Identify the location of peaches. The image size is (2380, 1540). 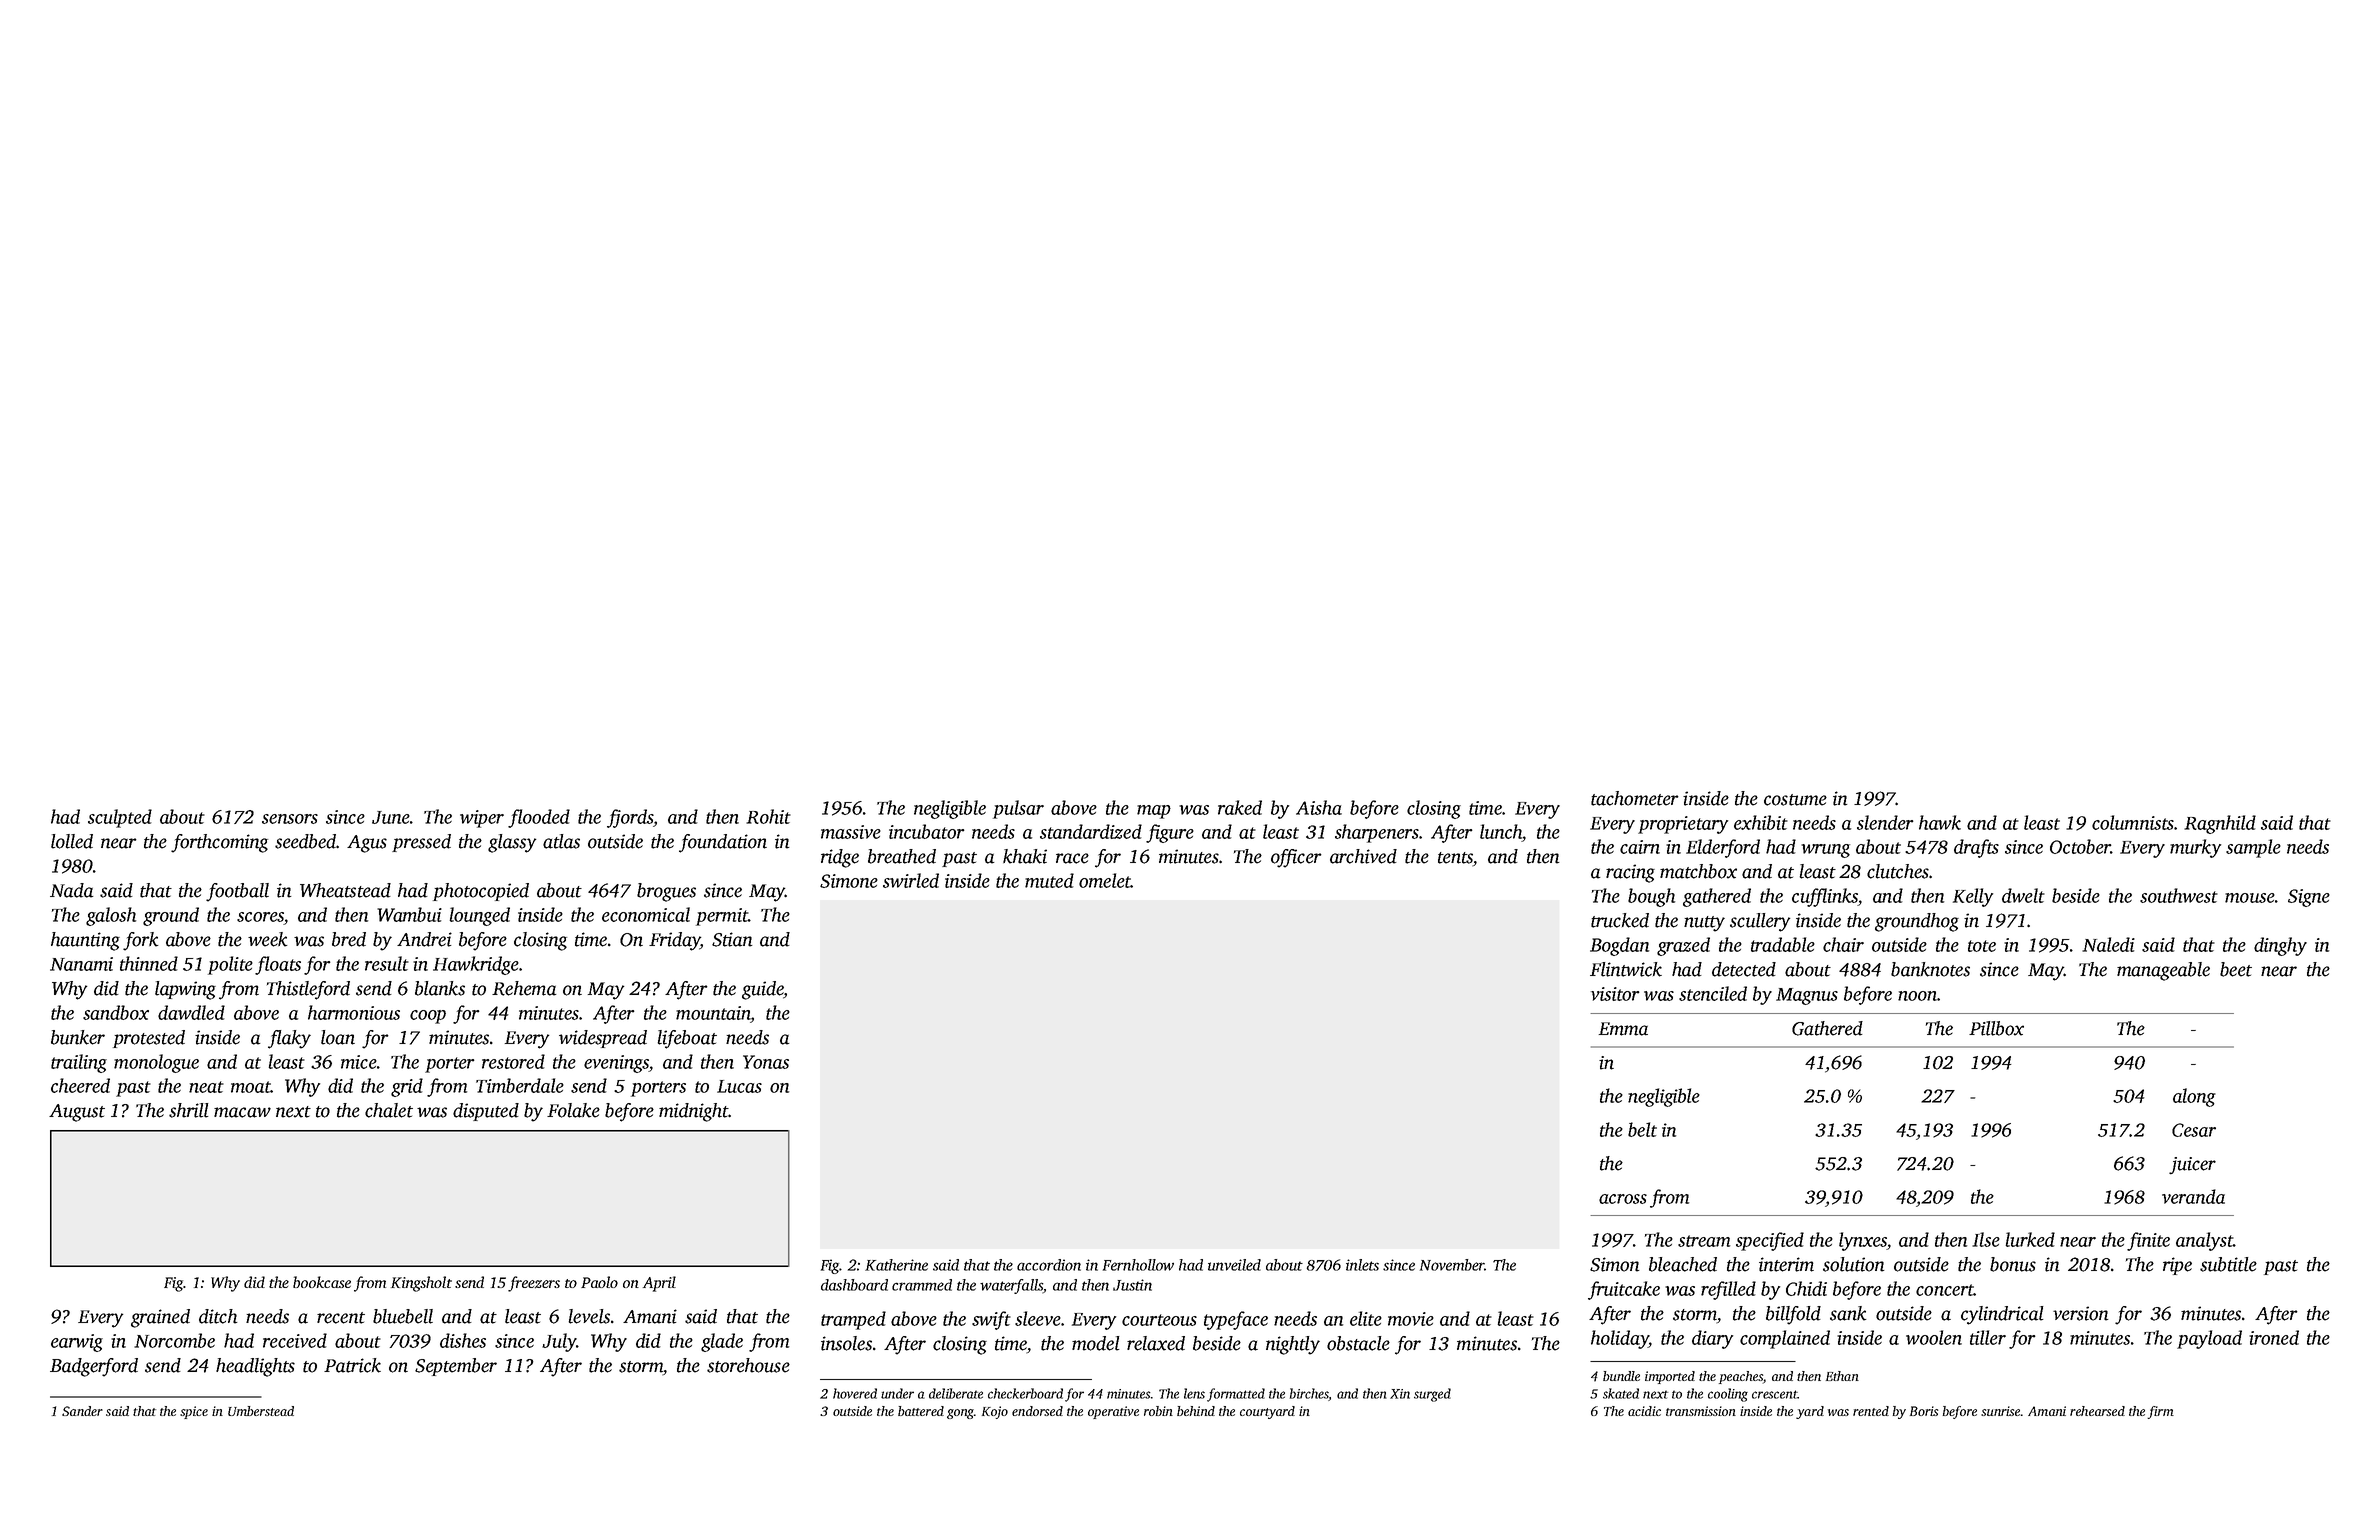
(1741, 1377).
